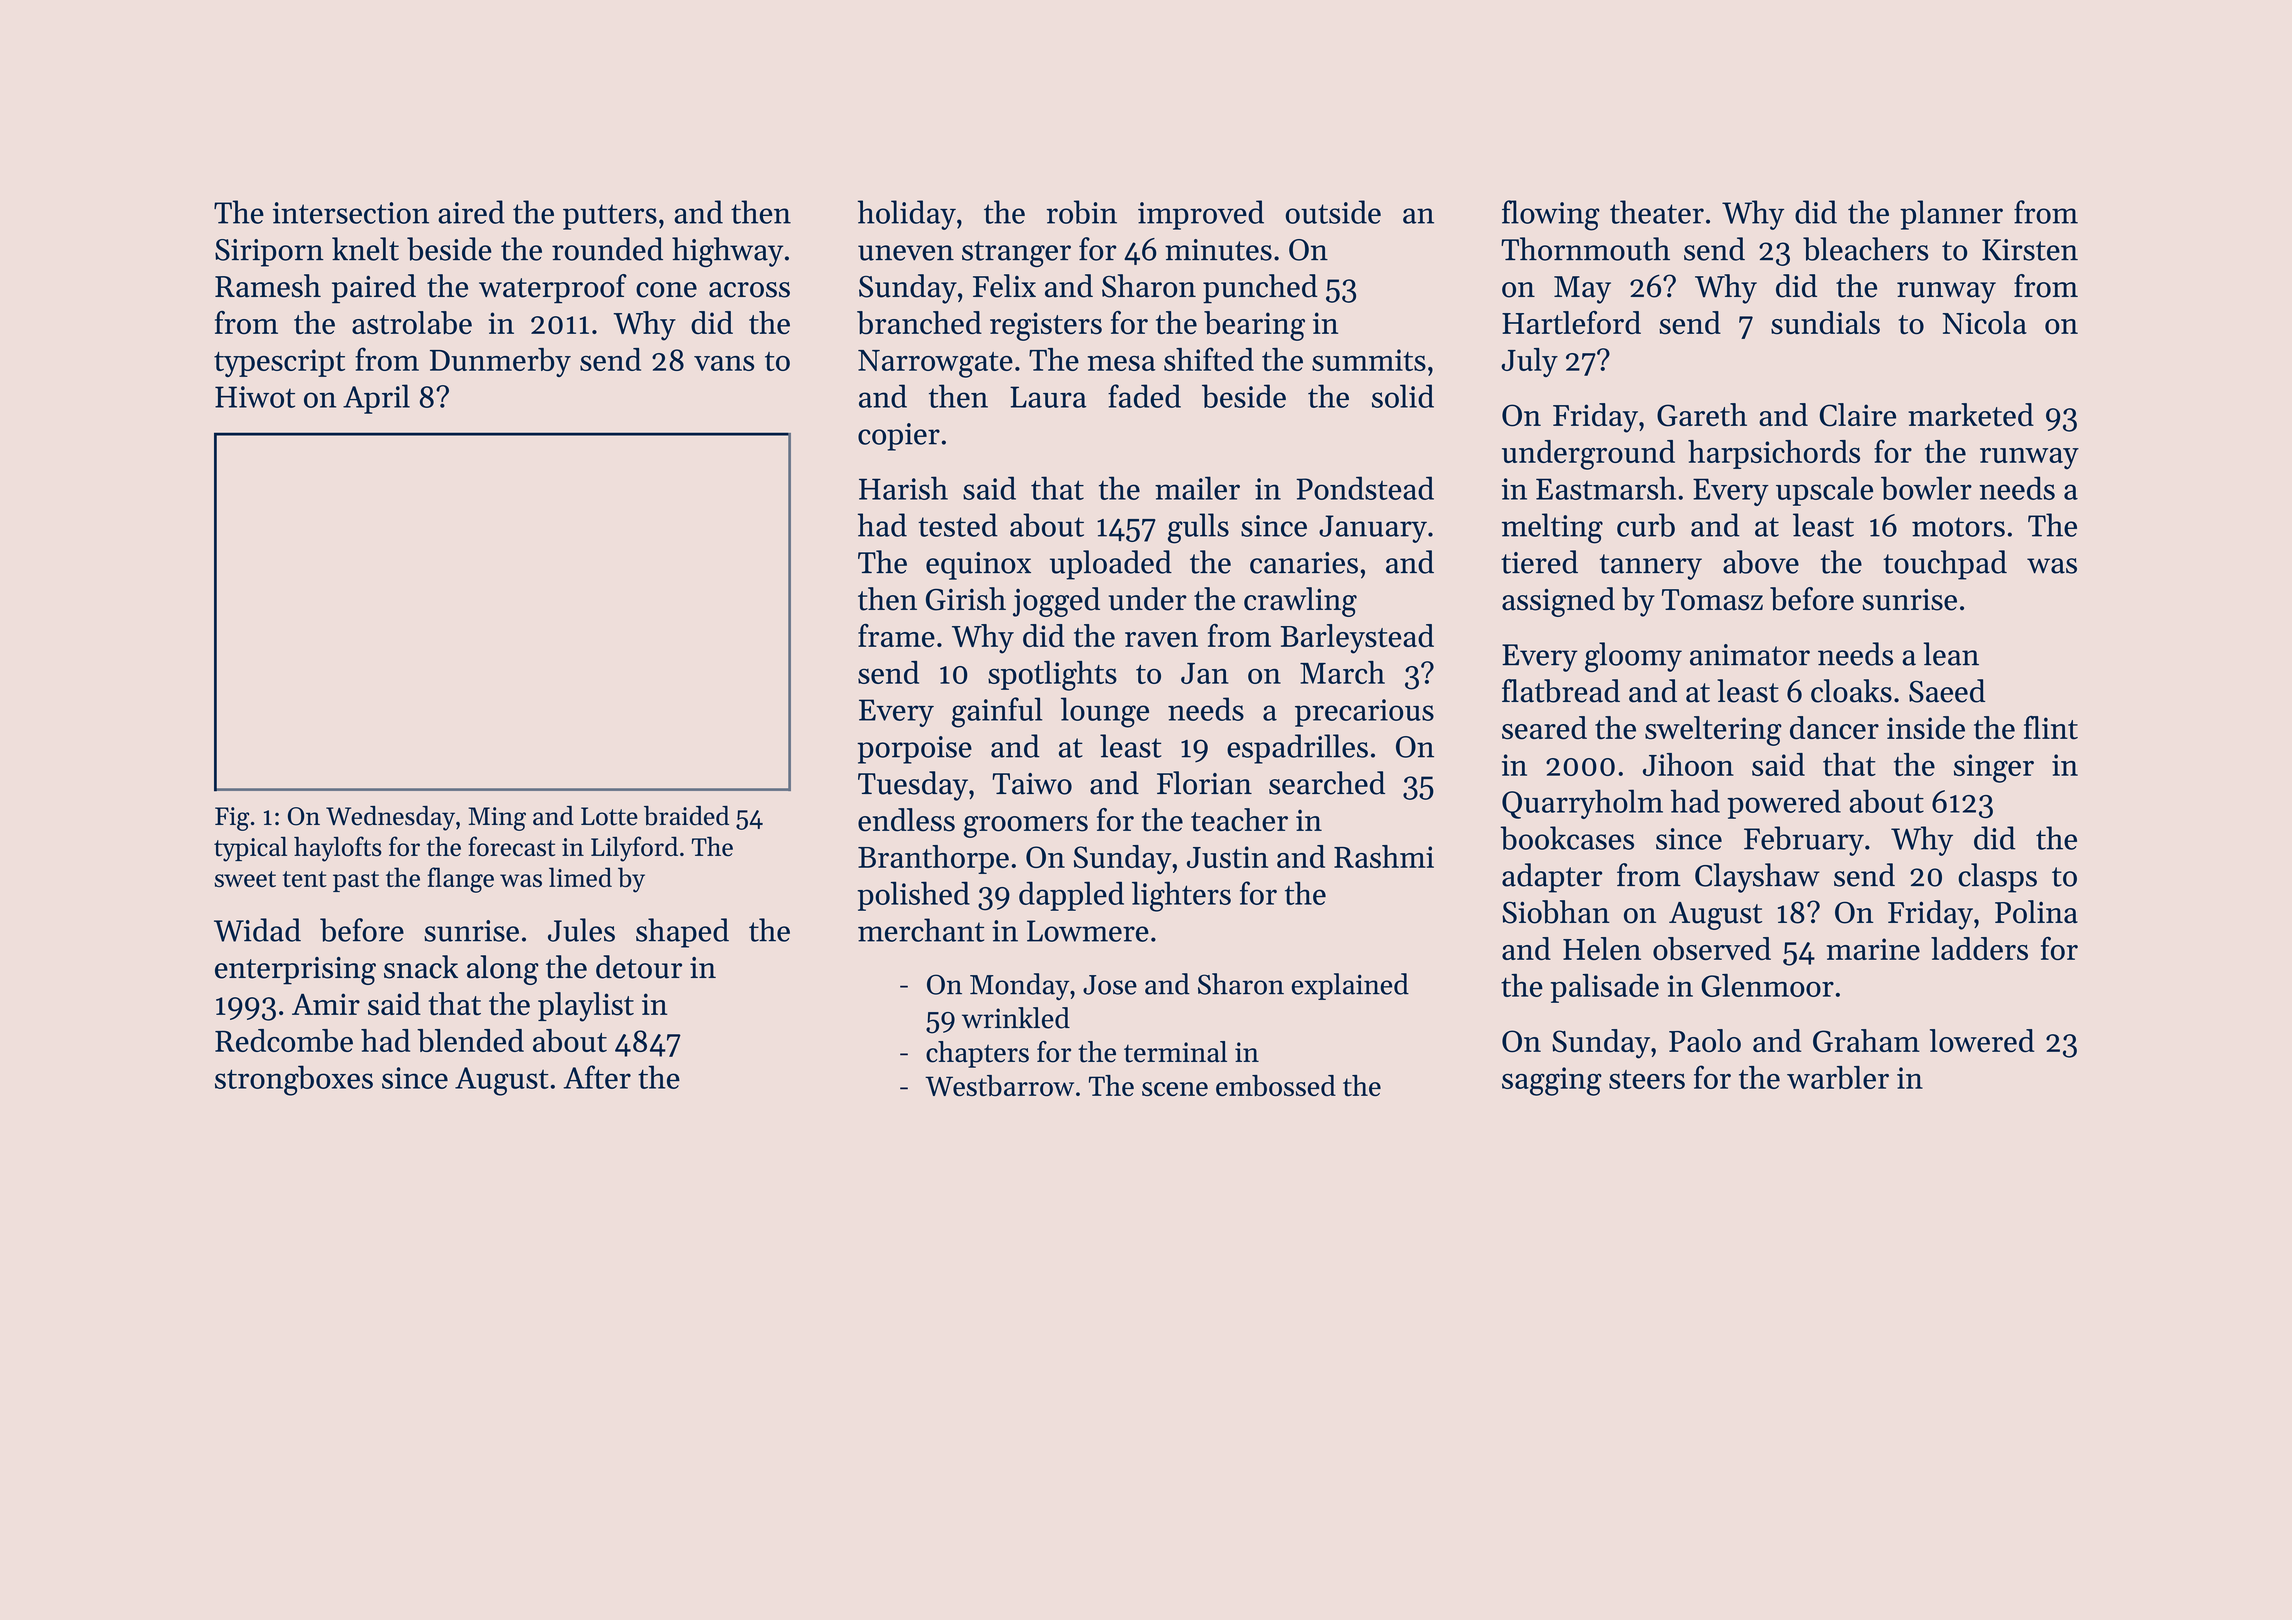  What do you see at coordinates (1552, 878) in the screenshot?
I see `adapter` at bounding box center [1552, 878].
